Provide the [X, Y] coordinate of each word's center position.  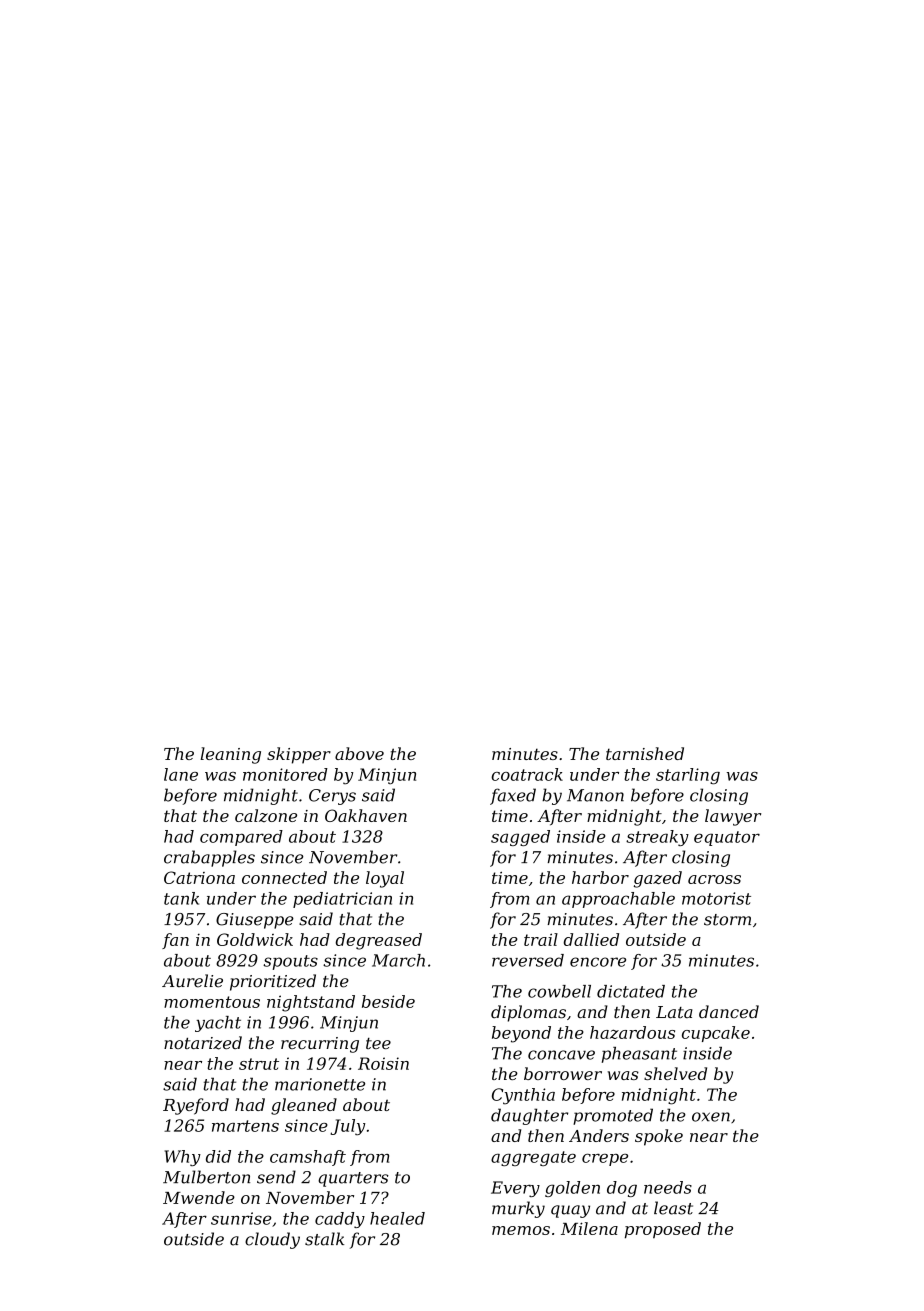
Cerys [332, 797]
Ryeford [196, 1106]
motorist [716, 898]
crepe [605, 1160]
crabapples [209, 858]
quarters [353, 1179]
